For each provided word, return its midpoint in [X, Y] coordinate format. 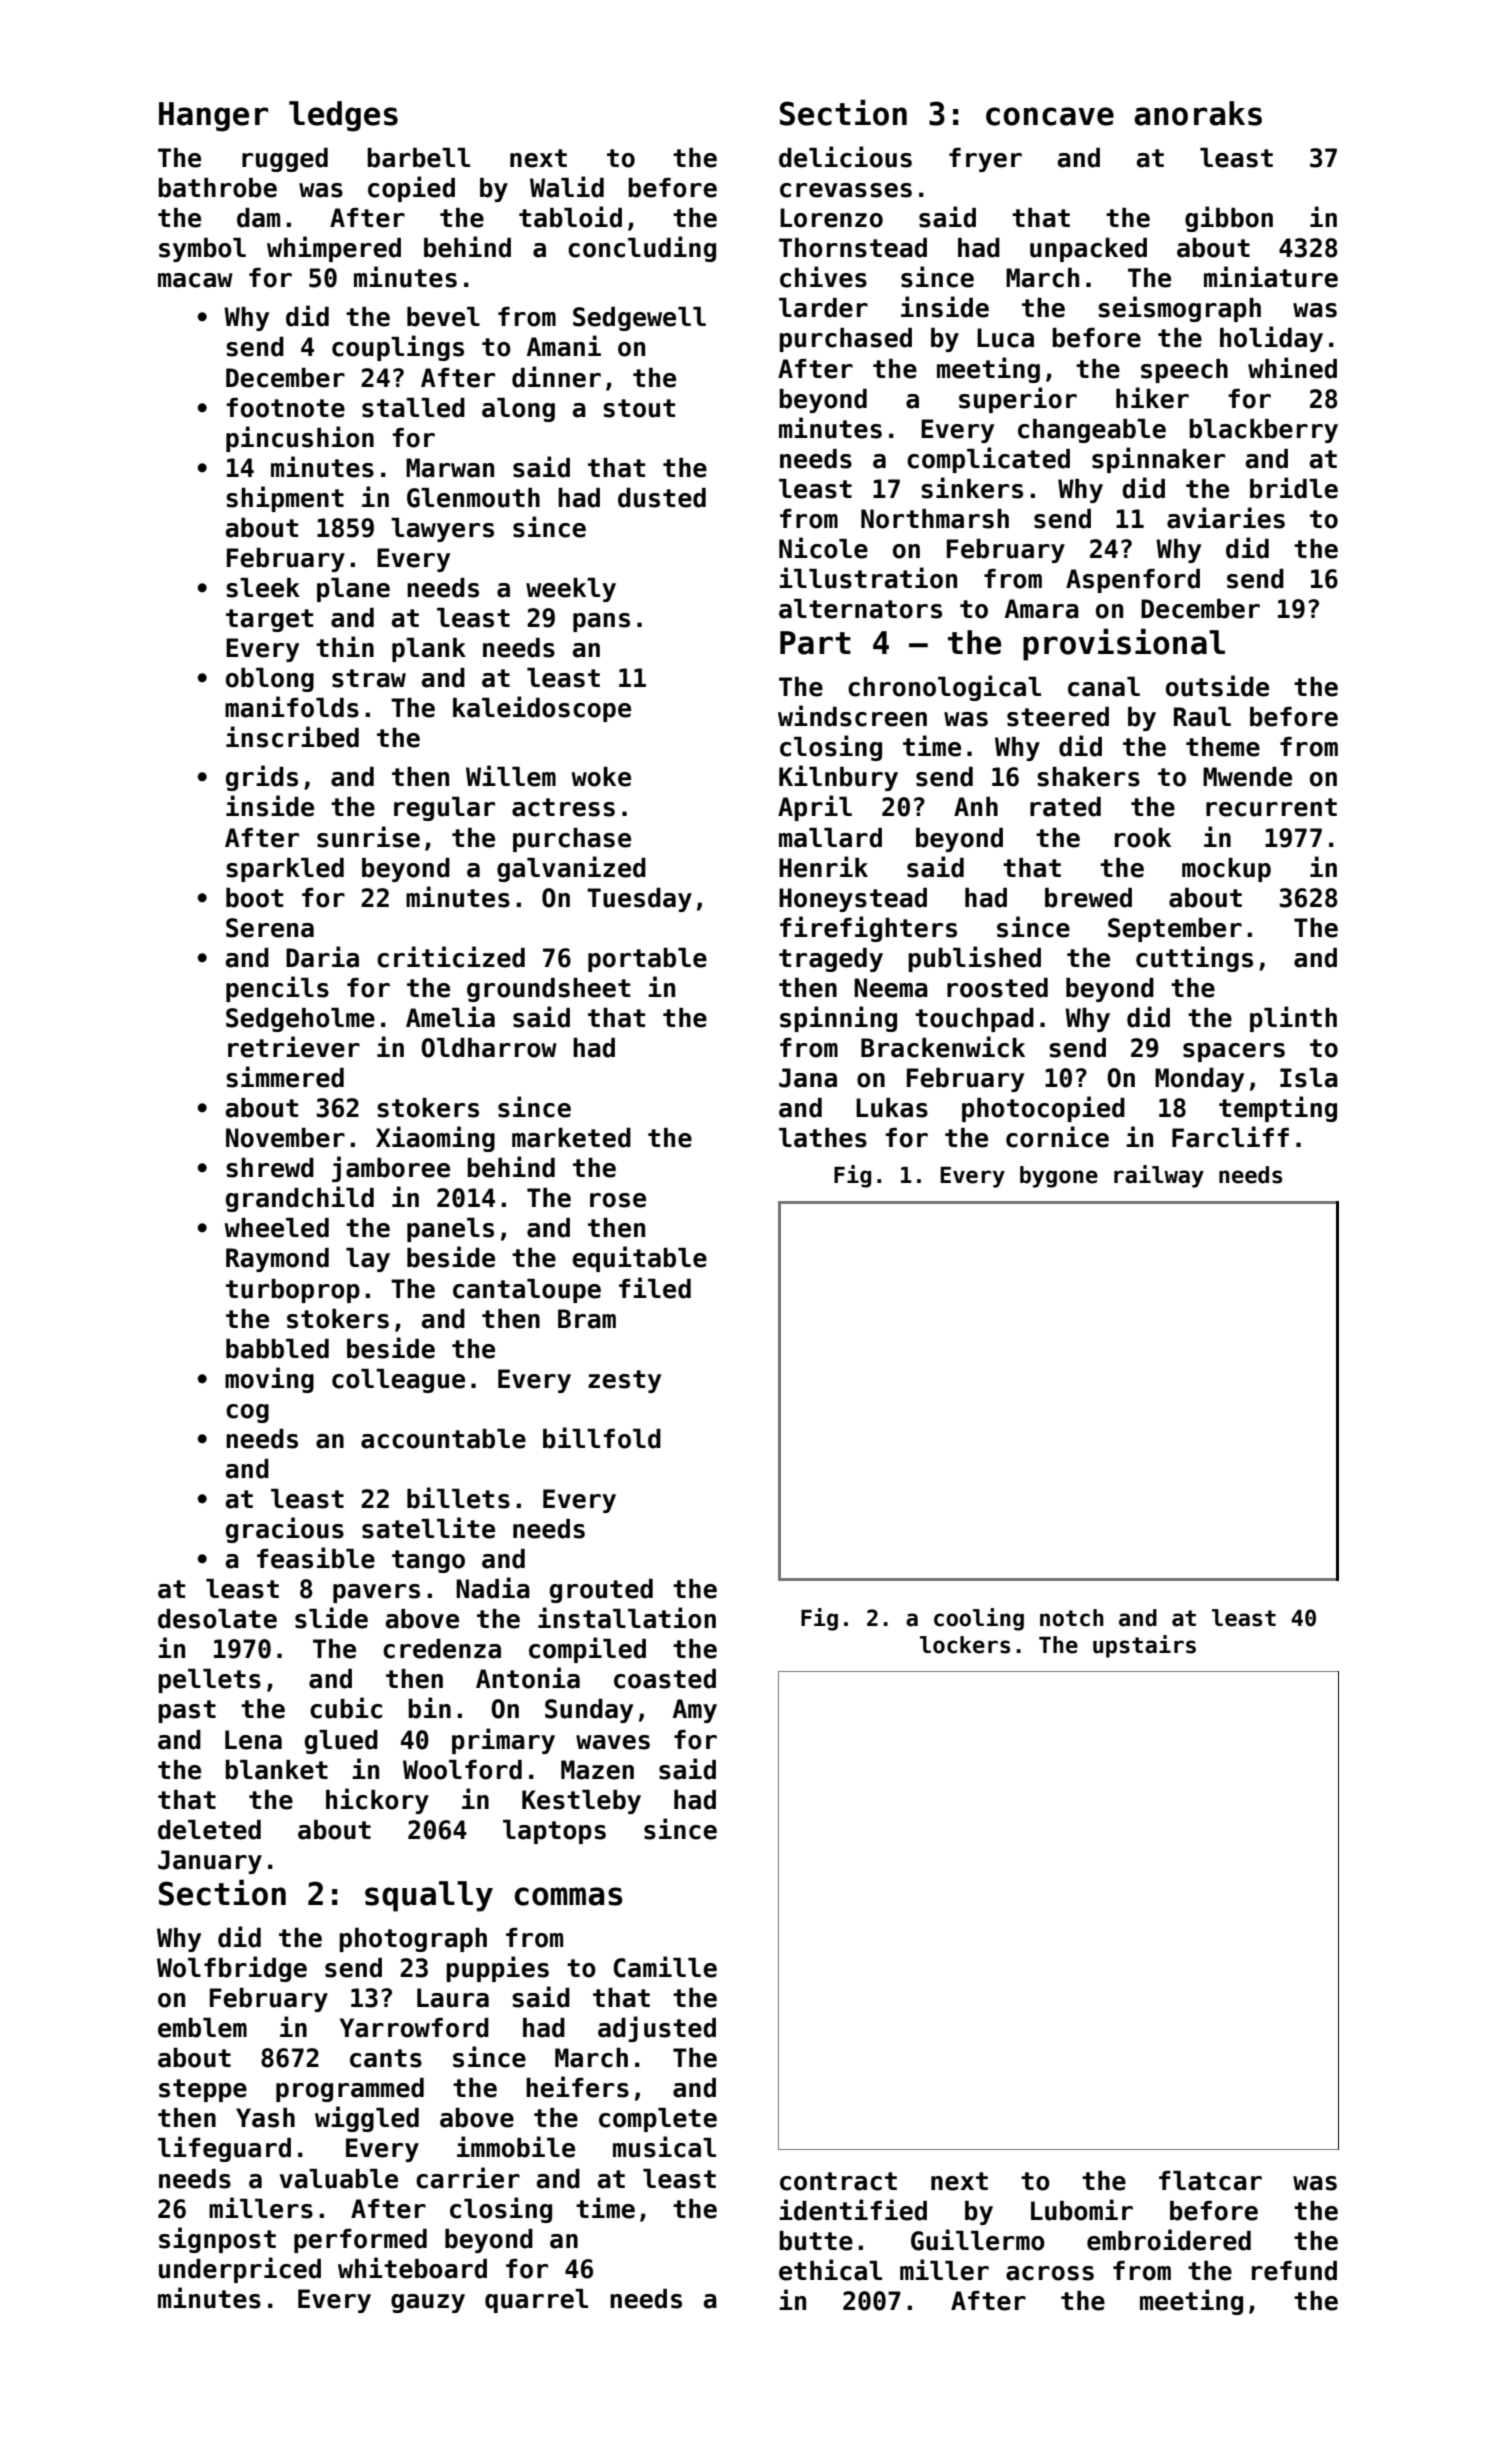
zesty [624, 1381]
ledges [343, 116]
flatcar [1210, 2181]
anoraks [1198, 113]
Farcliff [1230, 1137]
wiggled [367, 2119]
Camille [665, 1967]
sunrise [368, 837]
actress [563, 807]
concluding [642, 249]
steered [1058, 717]
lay [368, 1260]
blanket [276, 1770]
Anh [976, 806]
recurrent [1271, 807]
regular [444, 809]
